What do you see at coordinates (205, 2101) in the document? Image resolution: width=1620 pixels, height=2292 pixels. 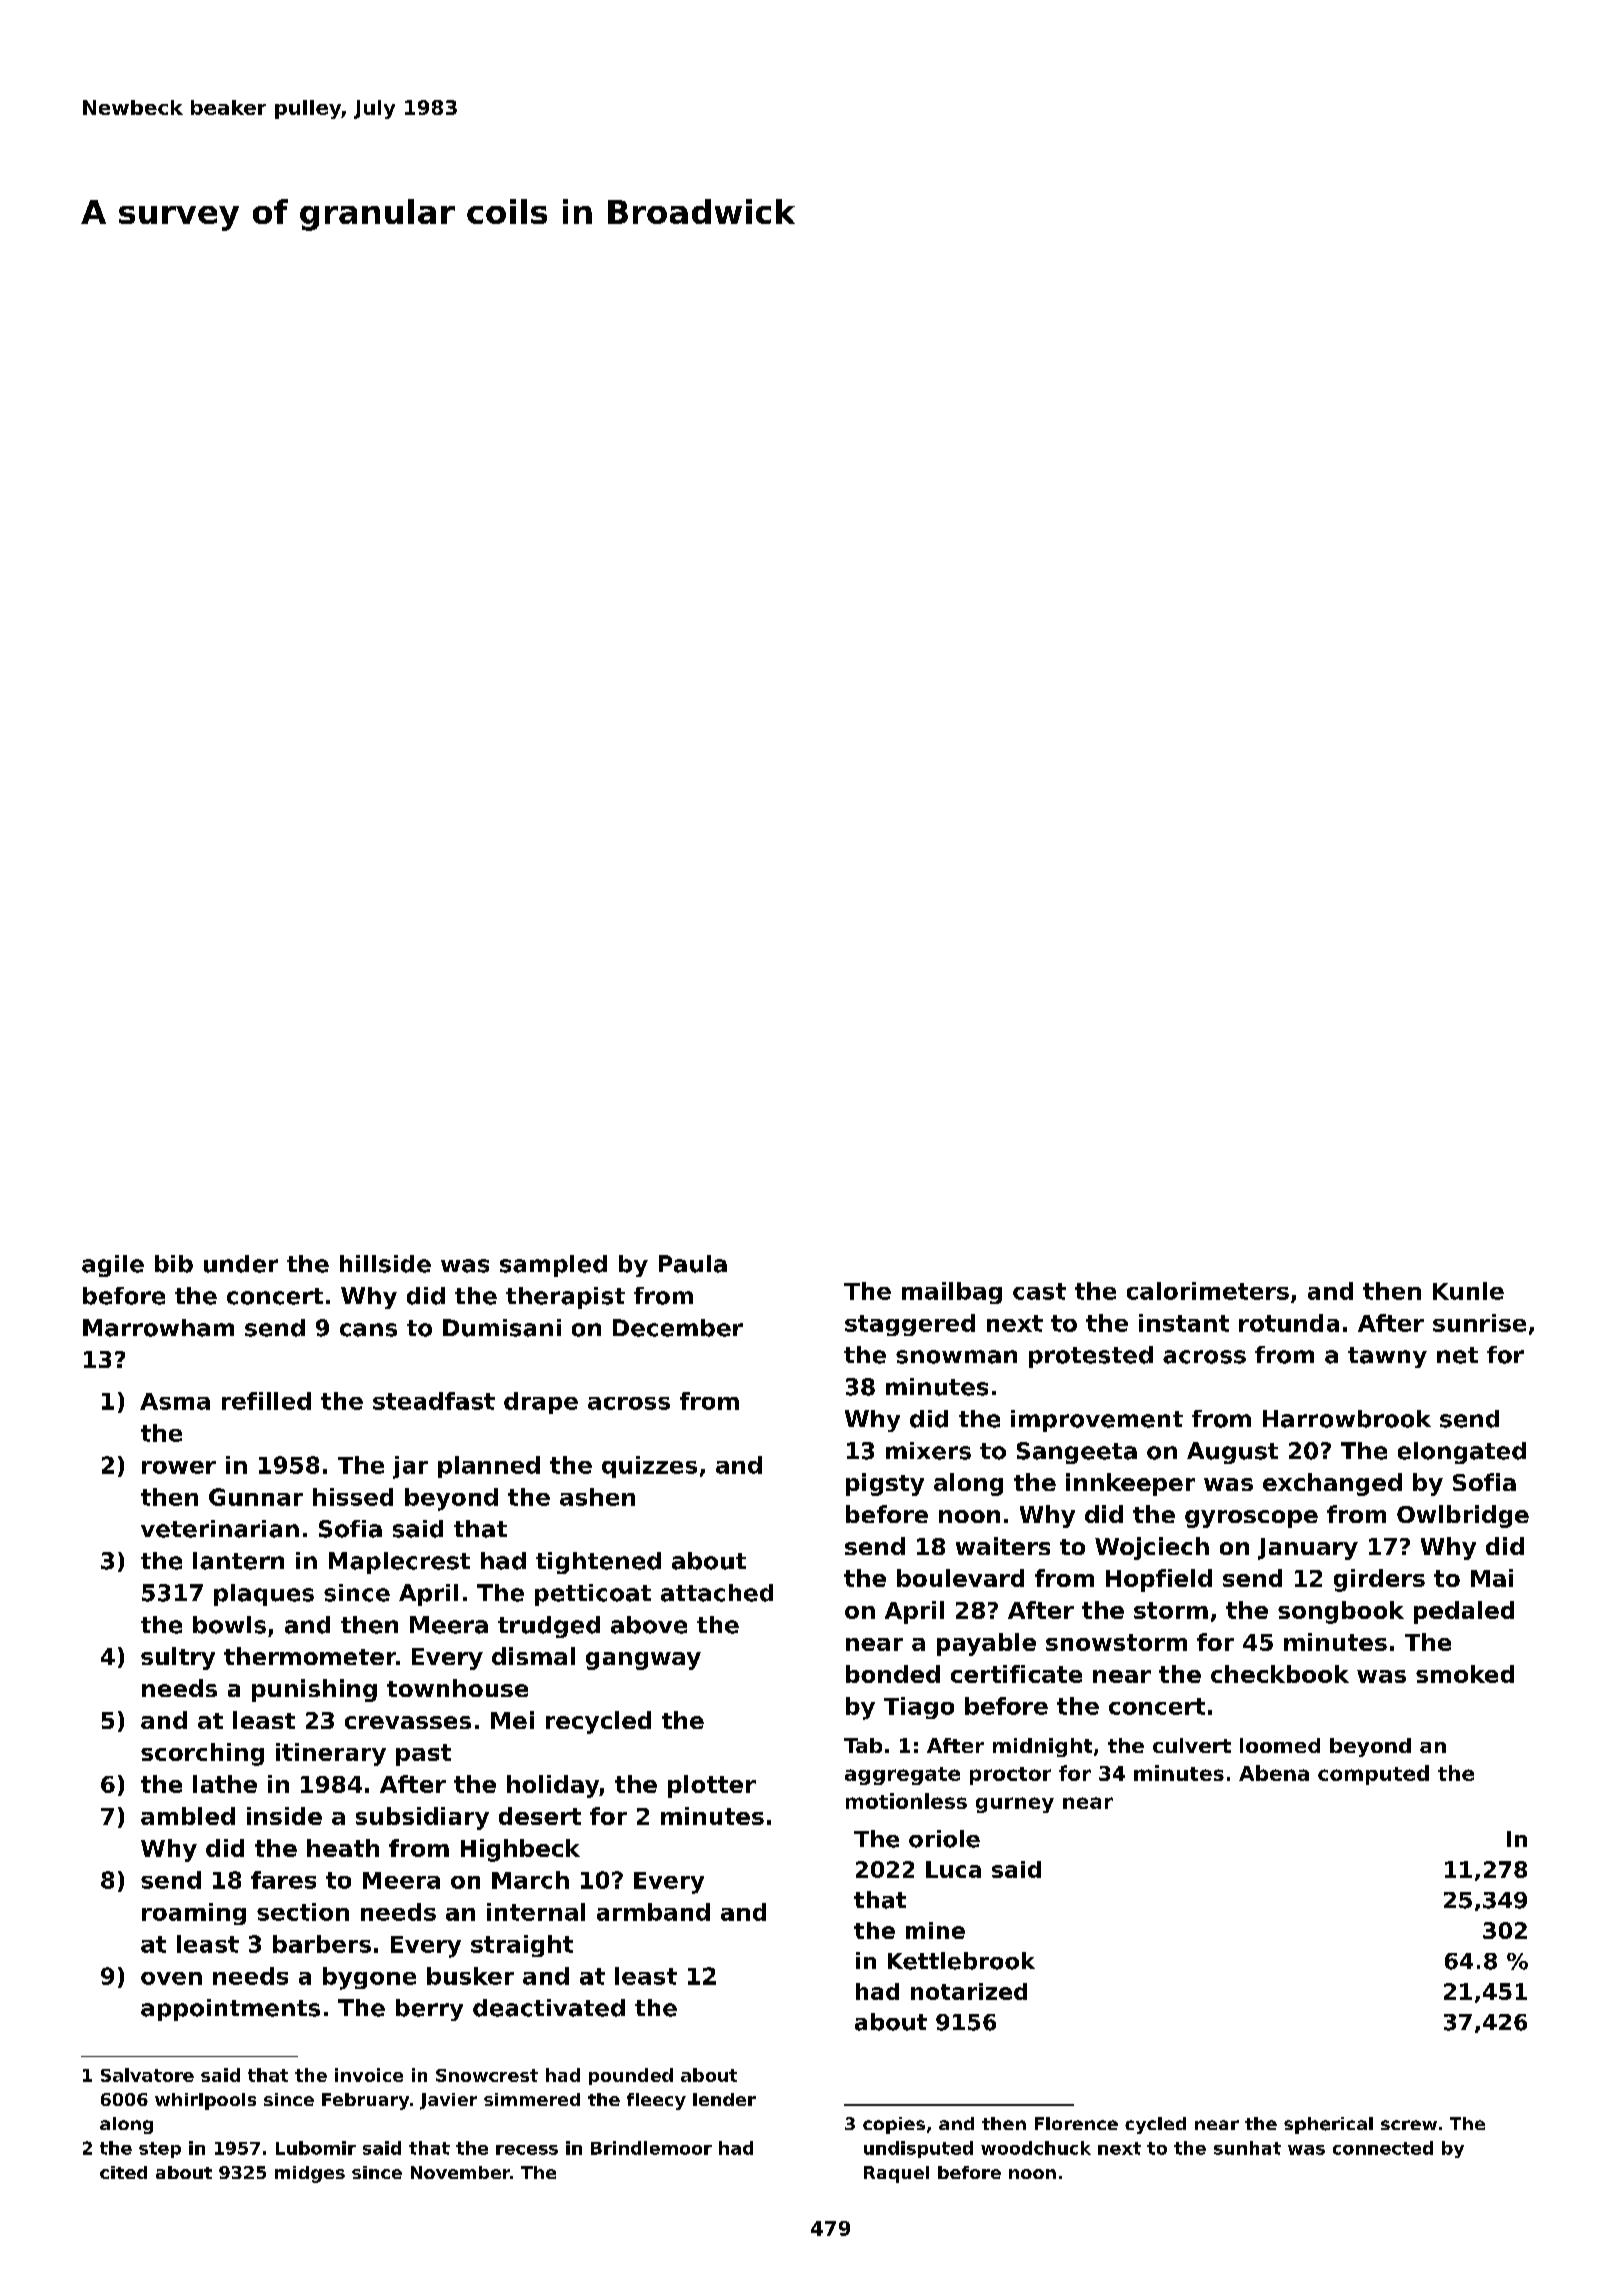 I see `whirlpools` at bounding box center [205, 2101].
